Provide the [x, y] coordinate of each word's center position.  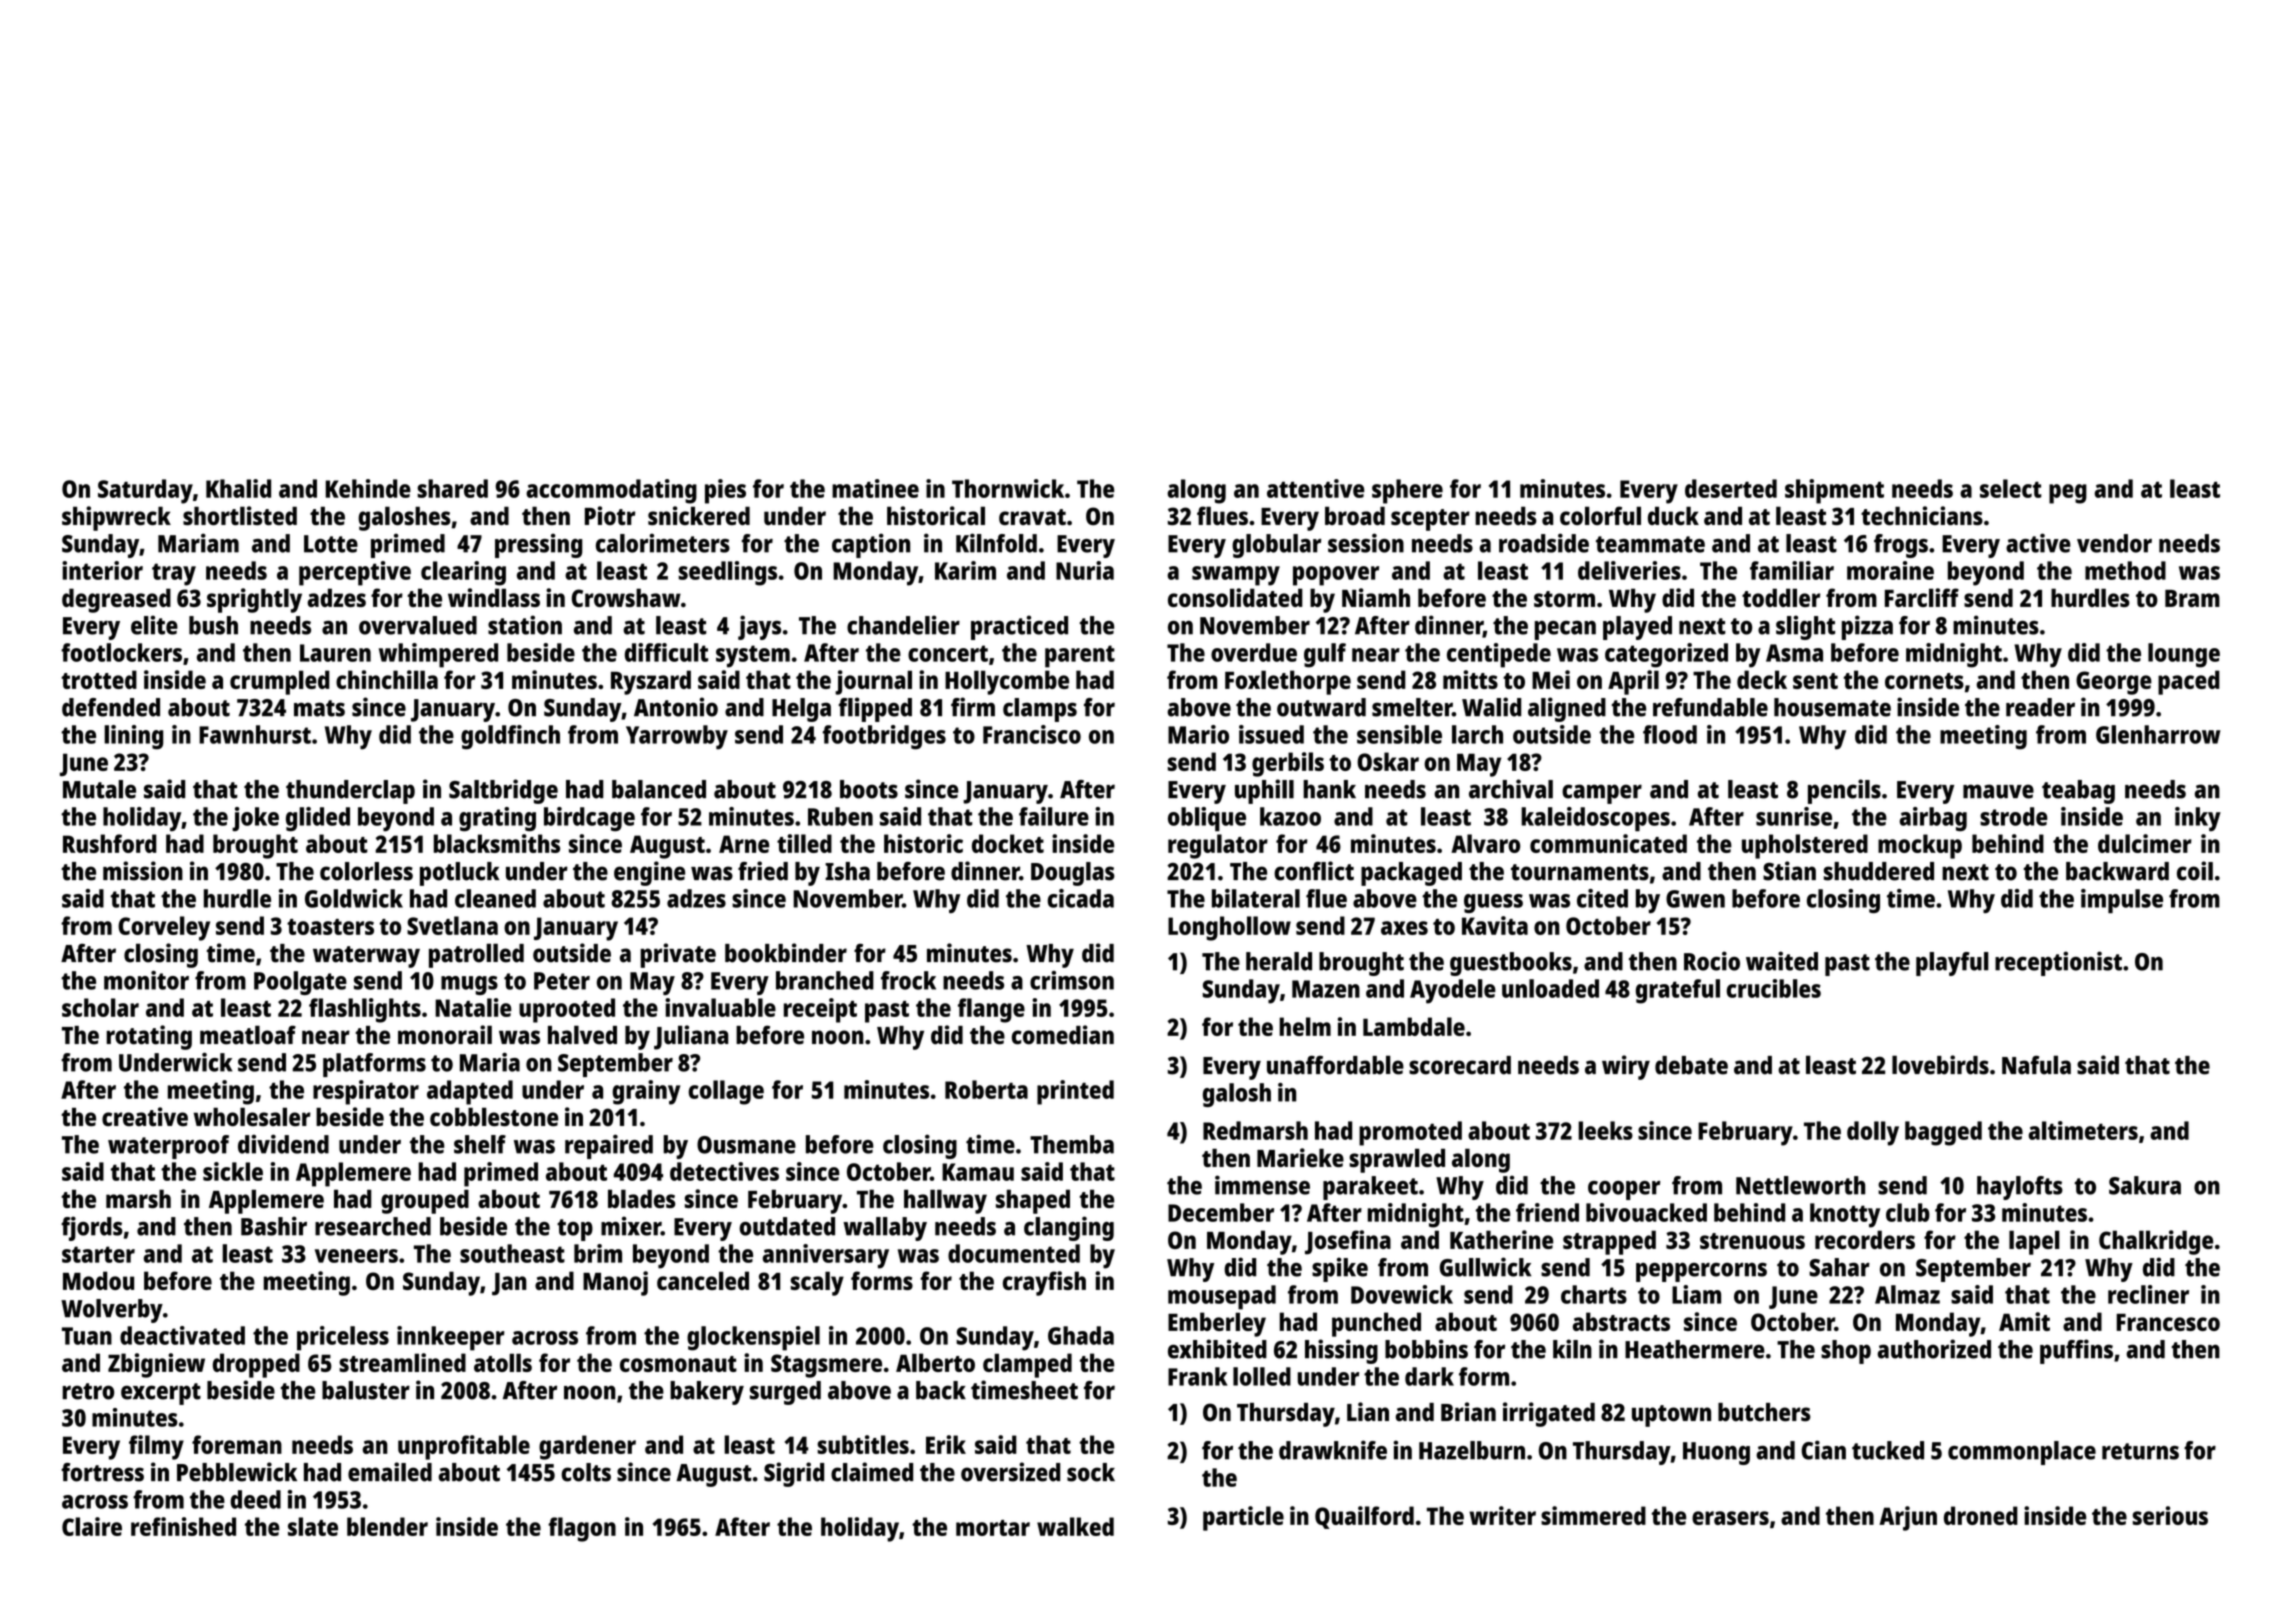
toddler [1781, 597]
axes [1404, 928]
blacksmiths [497, 843]
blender [387, 1526]
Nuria [1085, 570]
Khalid [238, 488]
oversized [1010, 1472]
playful [1952, 964]
